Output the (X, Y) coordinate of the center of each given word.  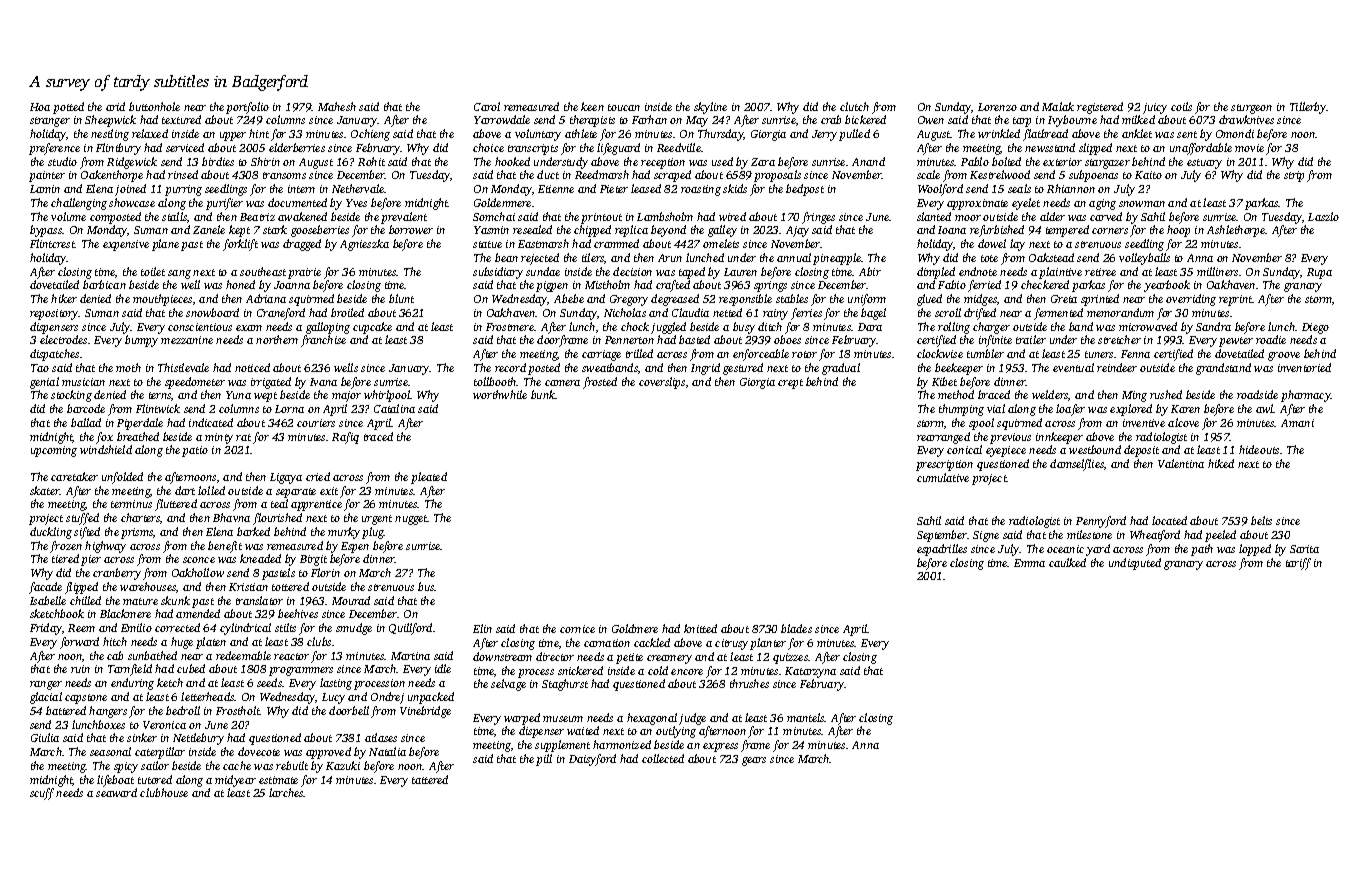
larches (286, 792)
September (942, 536)
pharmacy (1306, 396)
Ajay (797, 231)
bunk (543, 394)
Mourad (351, 600)
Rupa (1319, 273)
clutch (854, 106)
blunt (401, 298)
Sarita (1304, 549)
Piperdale (140, 424)
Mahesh (337, 106)
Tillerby (1308, 108)
